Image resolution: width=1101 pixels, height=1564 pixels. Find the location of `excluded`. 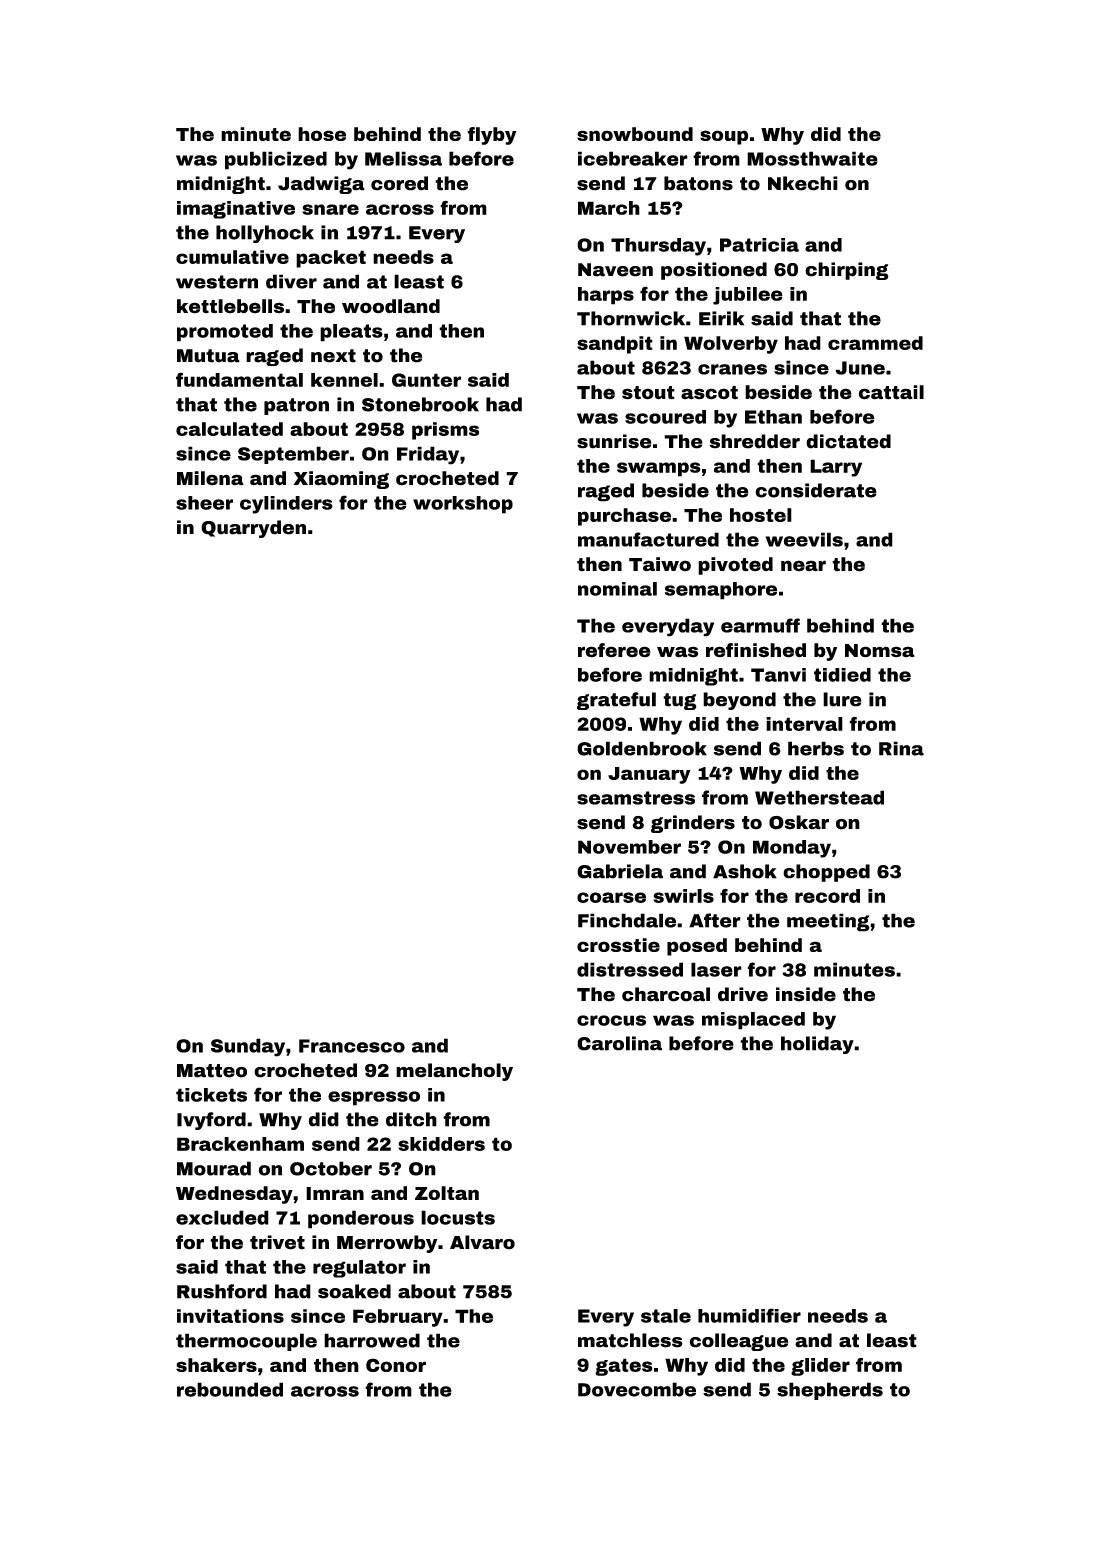

excluded is located at coordinates (222, 1217).
